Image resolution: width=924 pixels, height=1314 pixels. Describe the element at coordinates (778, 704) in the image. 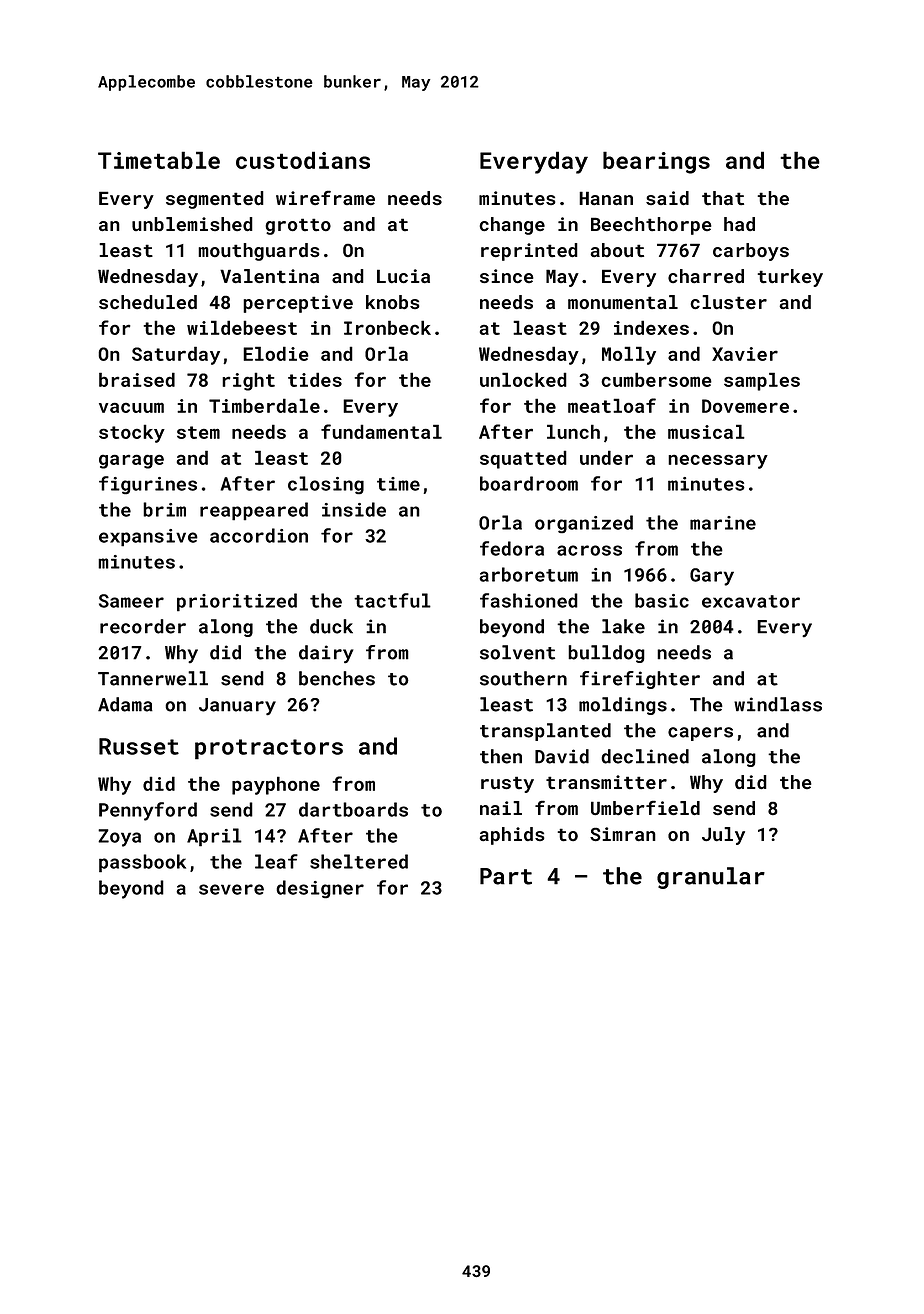

I see `windlass` at that location.
